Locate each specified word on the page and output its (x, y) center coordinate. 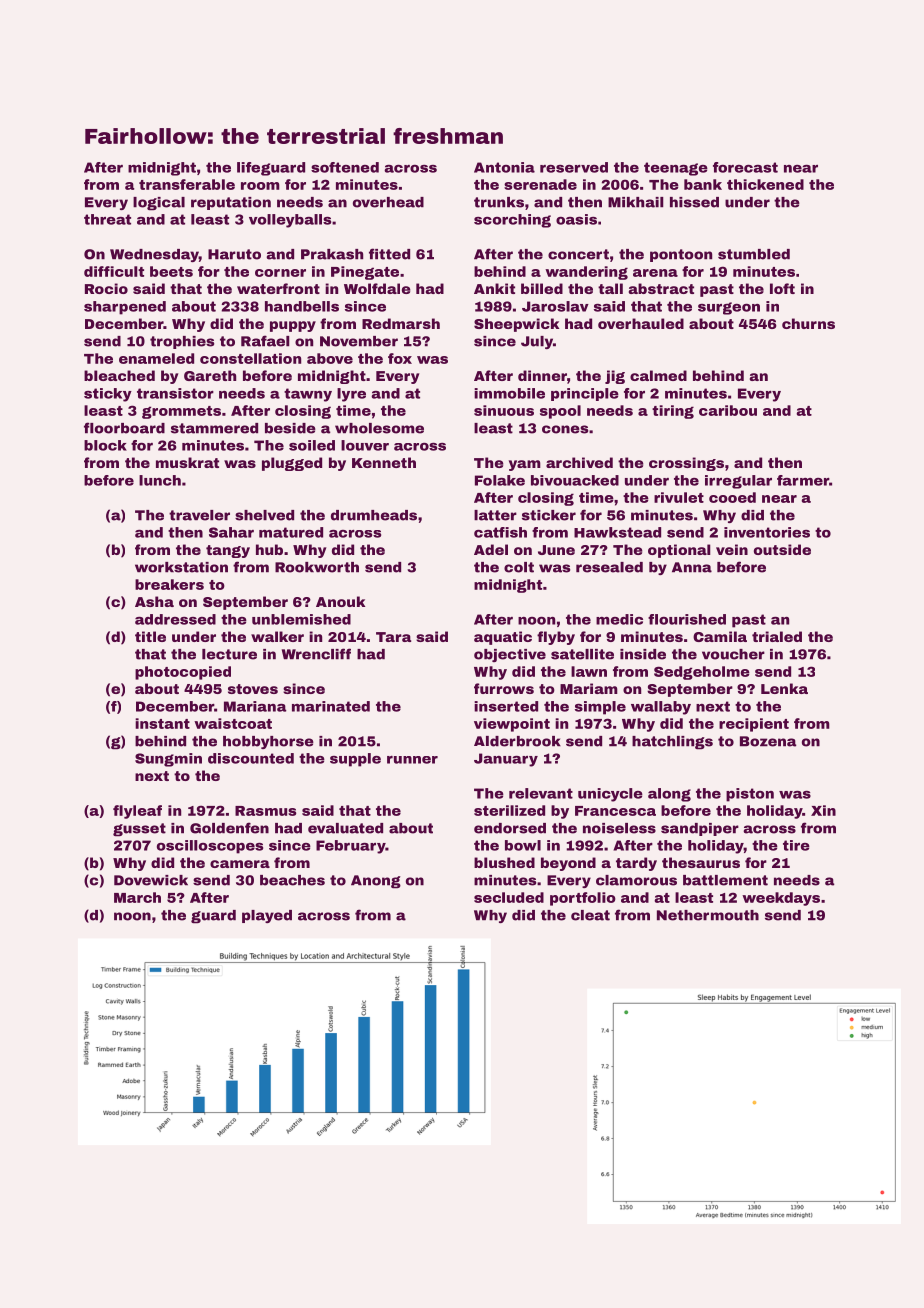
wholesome (379, 428)
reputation (231, 203)
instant (162, 723)
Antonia (504, 167)
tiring (673, 412)
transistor (175, 393)
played (267, 916)
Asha (154, 601)
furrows (504, 688)
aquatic (503, 638)
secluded (509, 897)
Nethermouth (708, 915)
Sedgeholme (702, 673)
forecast (745, 167)
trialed (777, 636)
